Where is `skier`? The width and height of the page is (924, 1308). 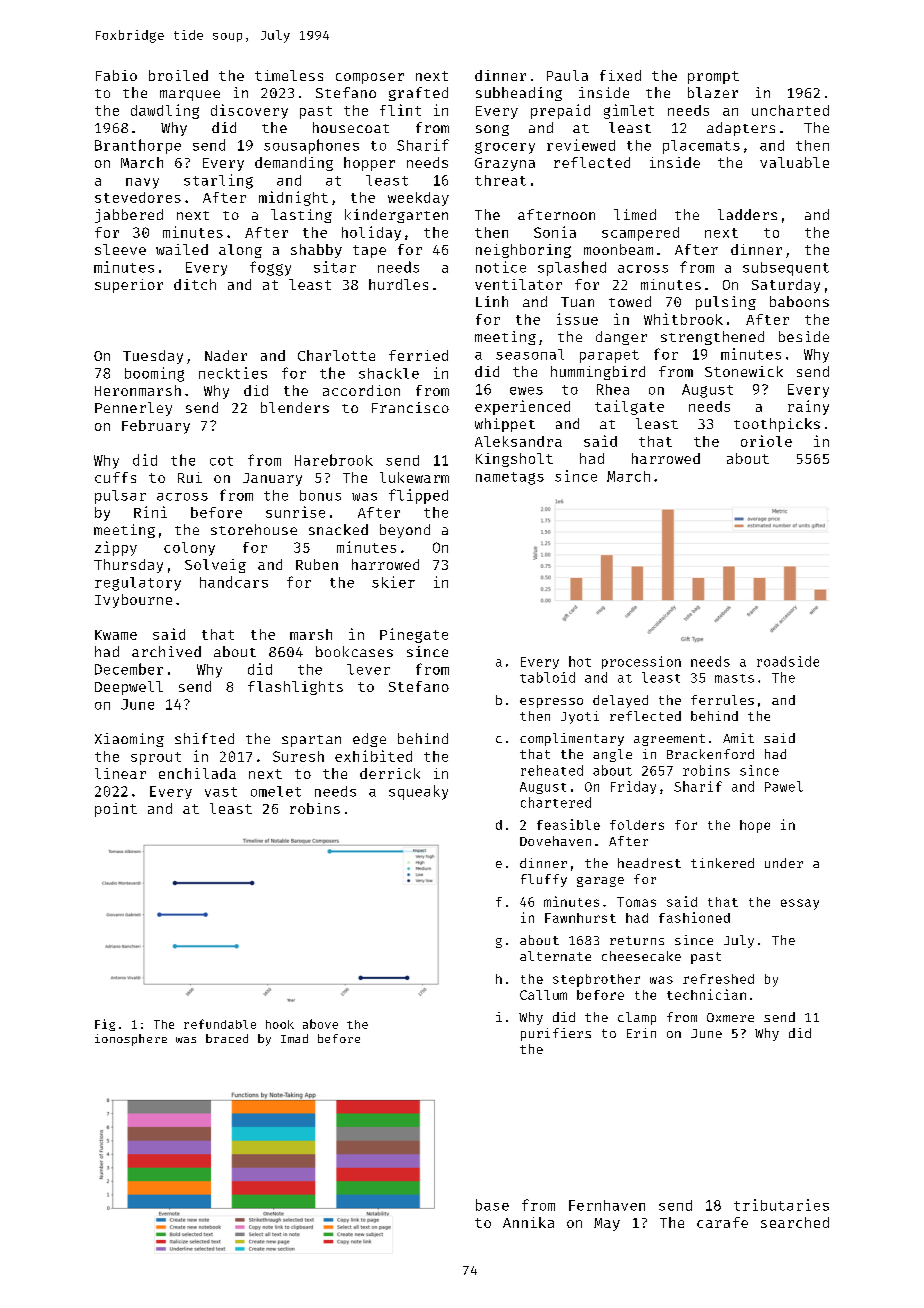
skier is located at coordinates (393, 582).
